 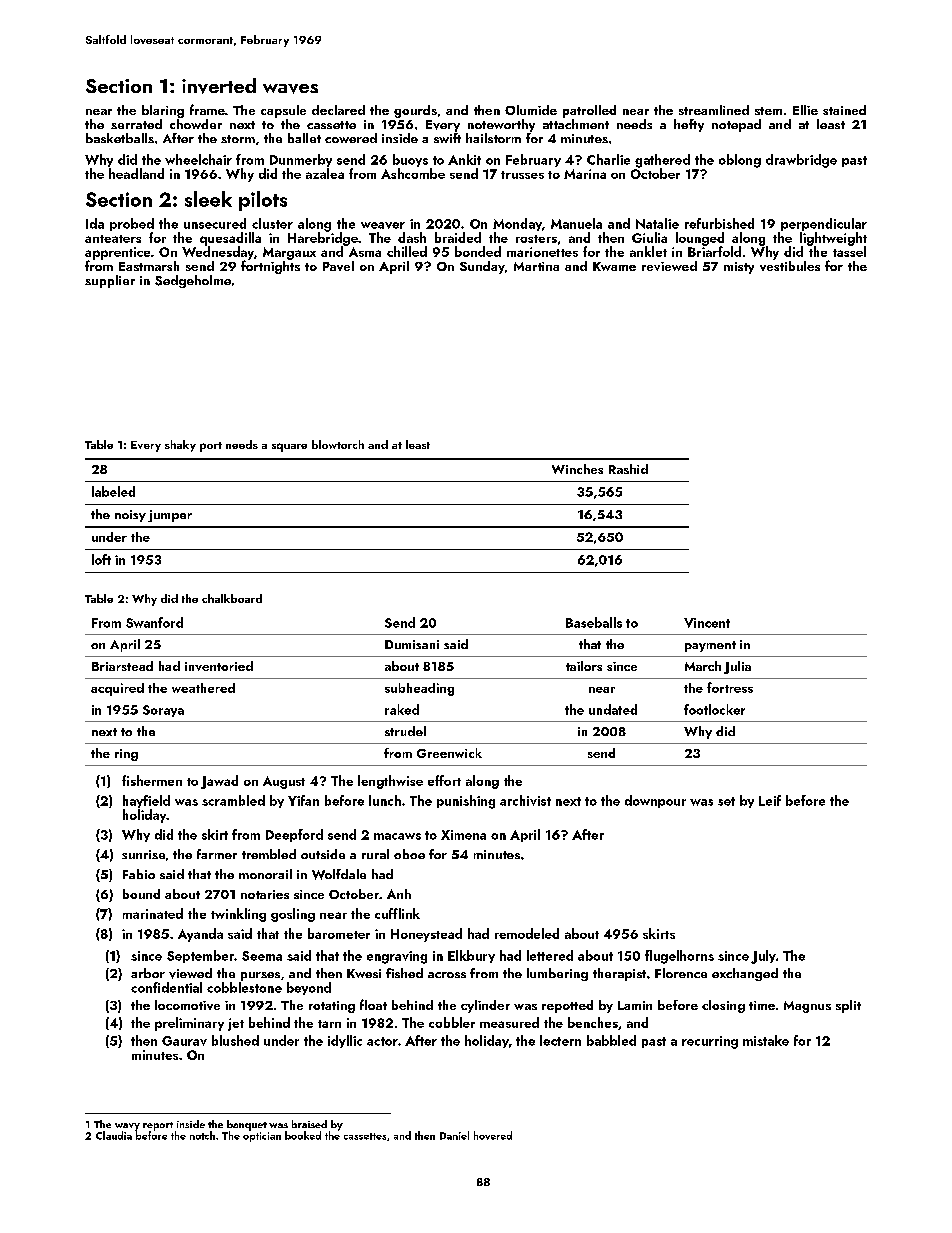 What do you see at coordinates (737, 667) in the screenshot?
I see `Julia` at bounding box center [737, 667].
